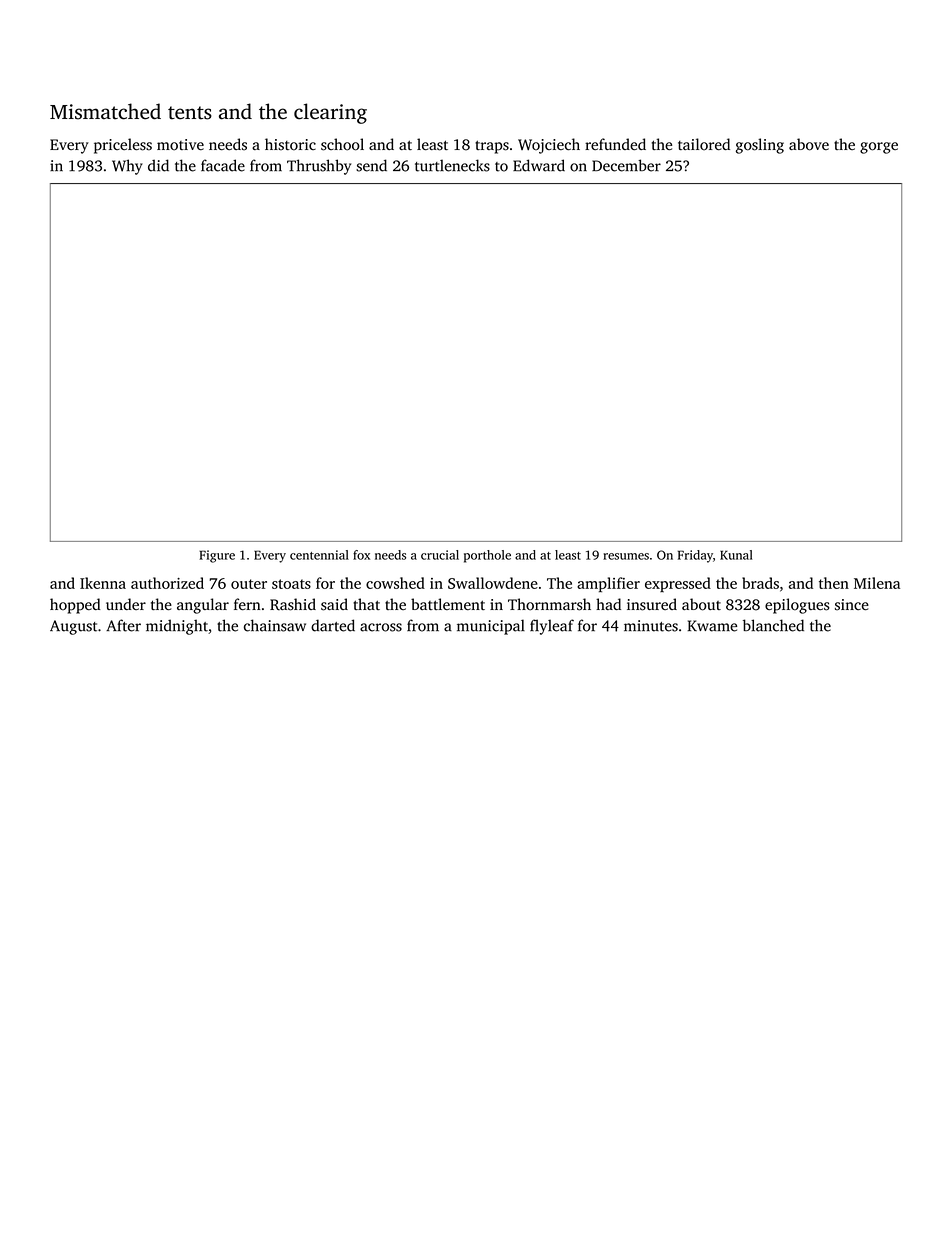 Image resolution: width=952 pixels, height=1233 pixels. Describe the element at coordinates (105, 111) in the page. I see `Mismatched` at that location.
